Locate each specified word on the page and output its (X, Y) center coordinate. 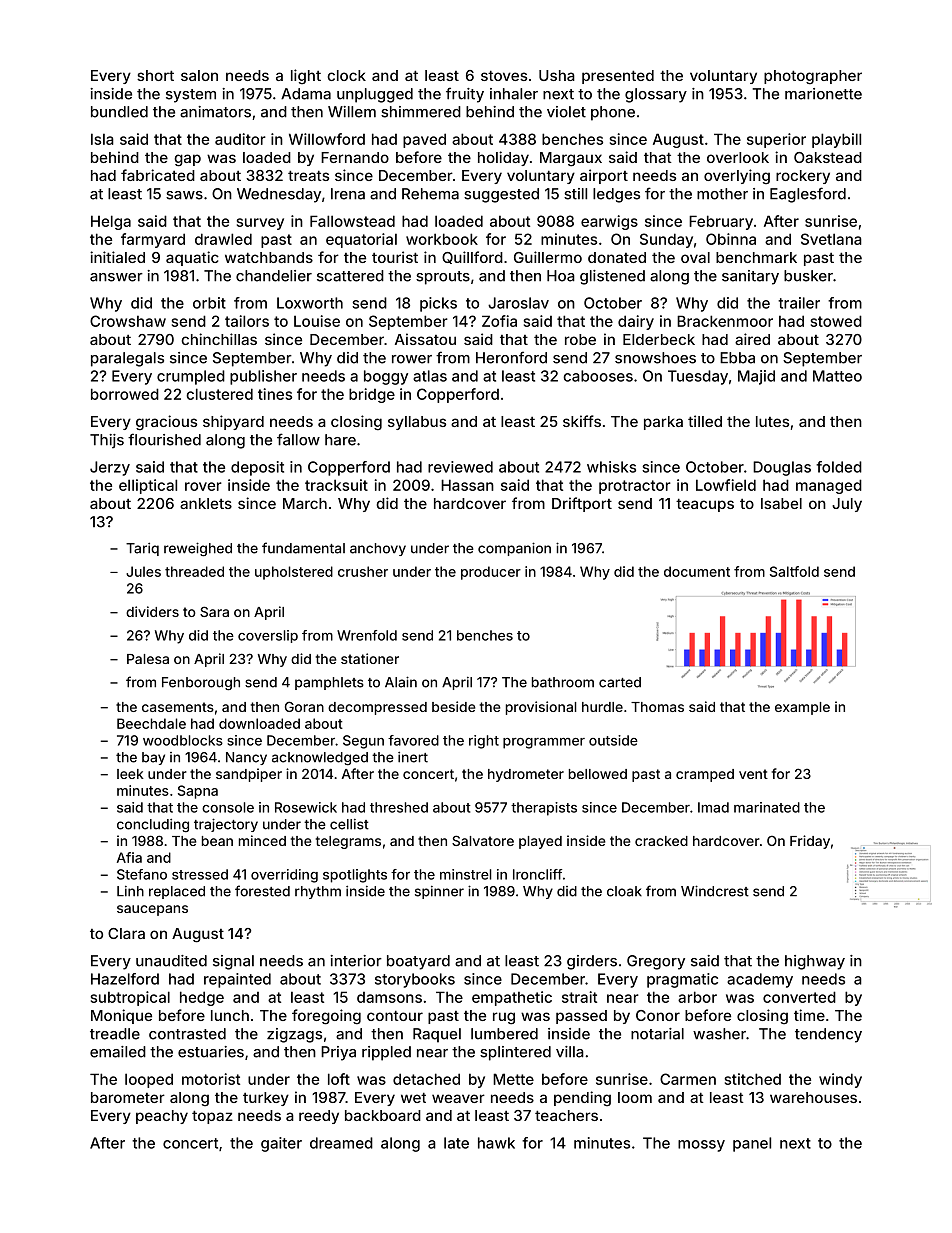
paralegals (127, 359)
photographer (813, 77)
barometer (128, 1097)
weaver (458, 1098)
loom (635, 1097)
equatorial (361, 240)
